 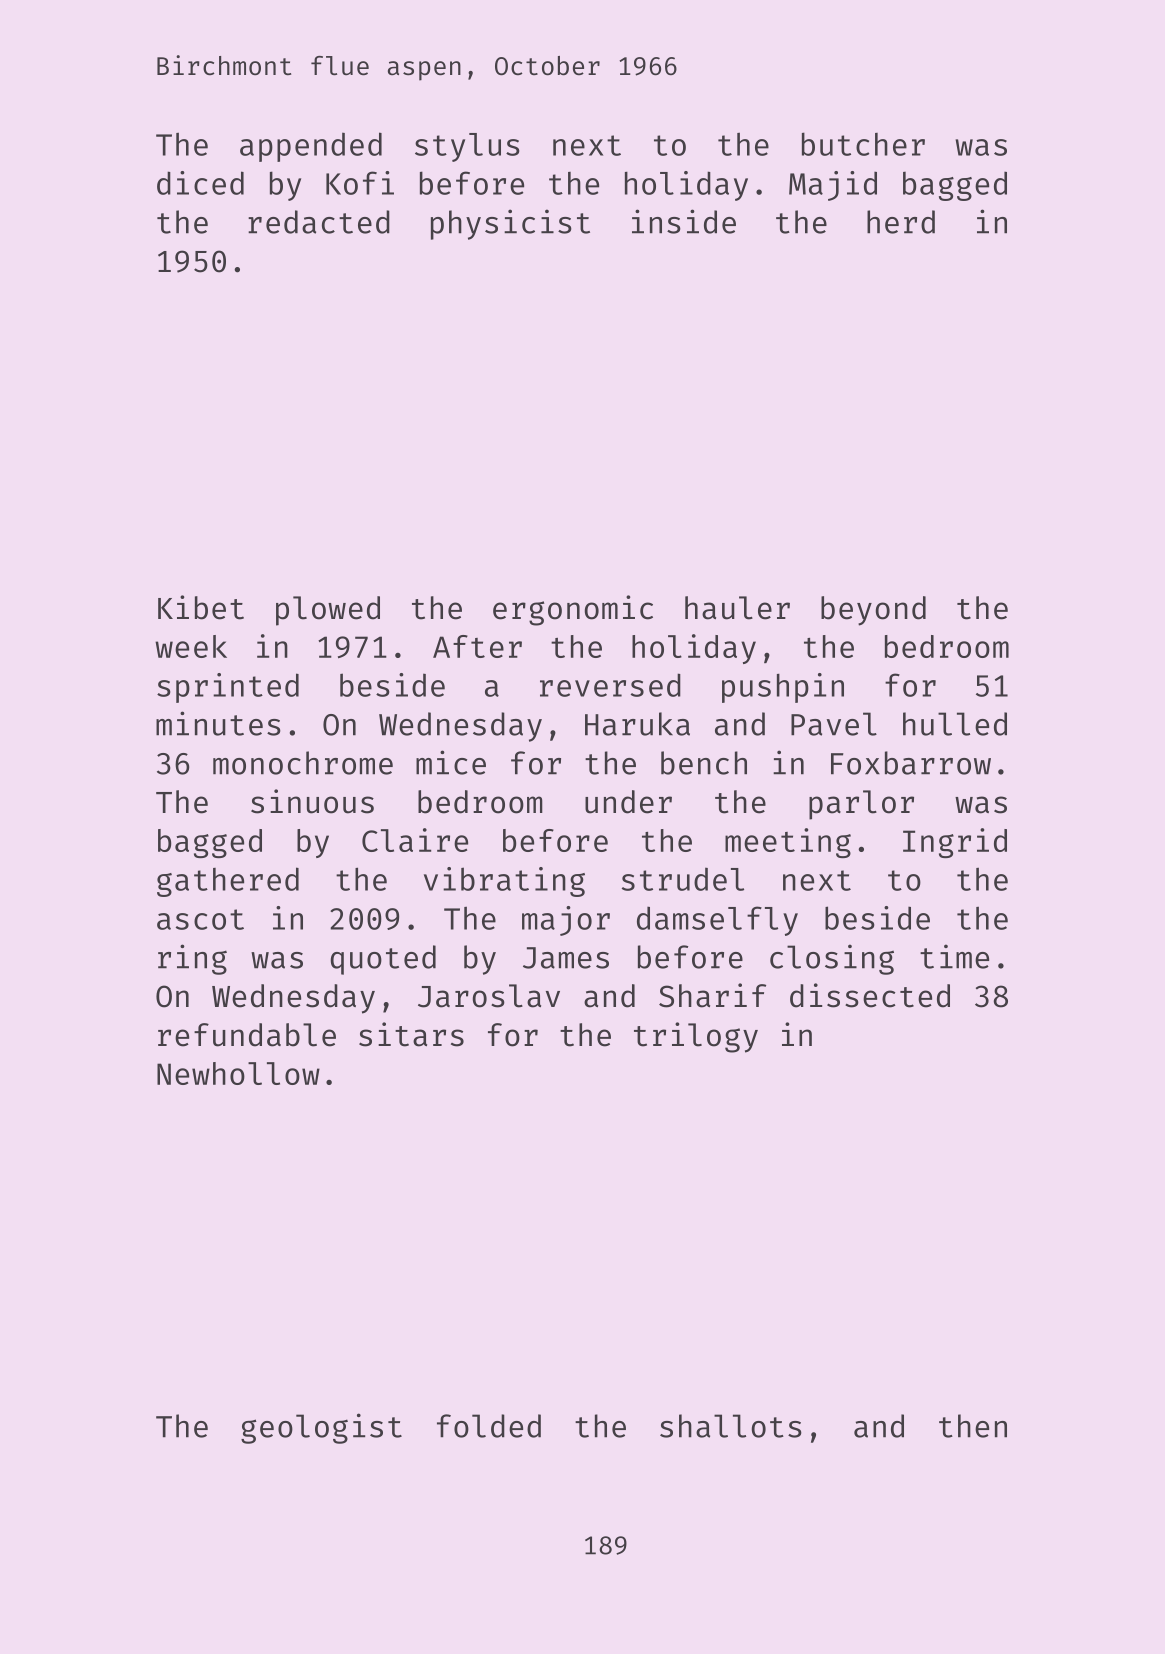 What do you see at coordinates (717, 921) in the screenshot?
I see `damselfly` at bounding box center [717, 921].
